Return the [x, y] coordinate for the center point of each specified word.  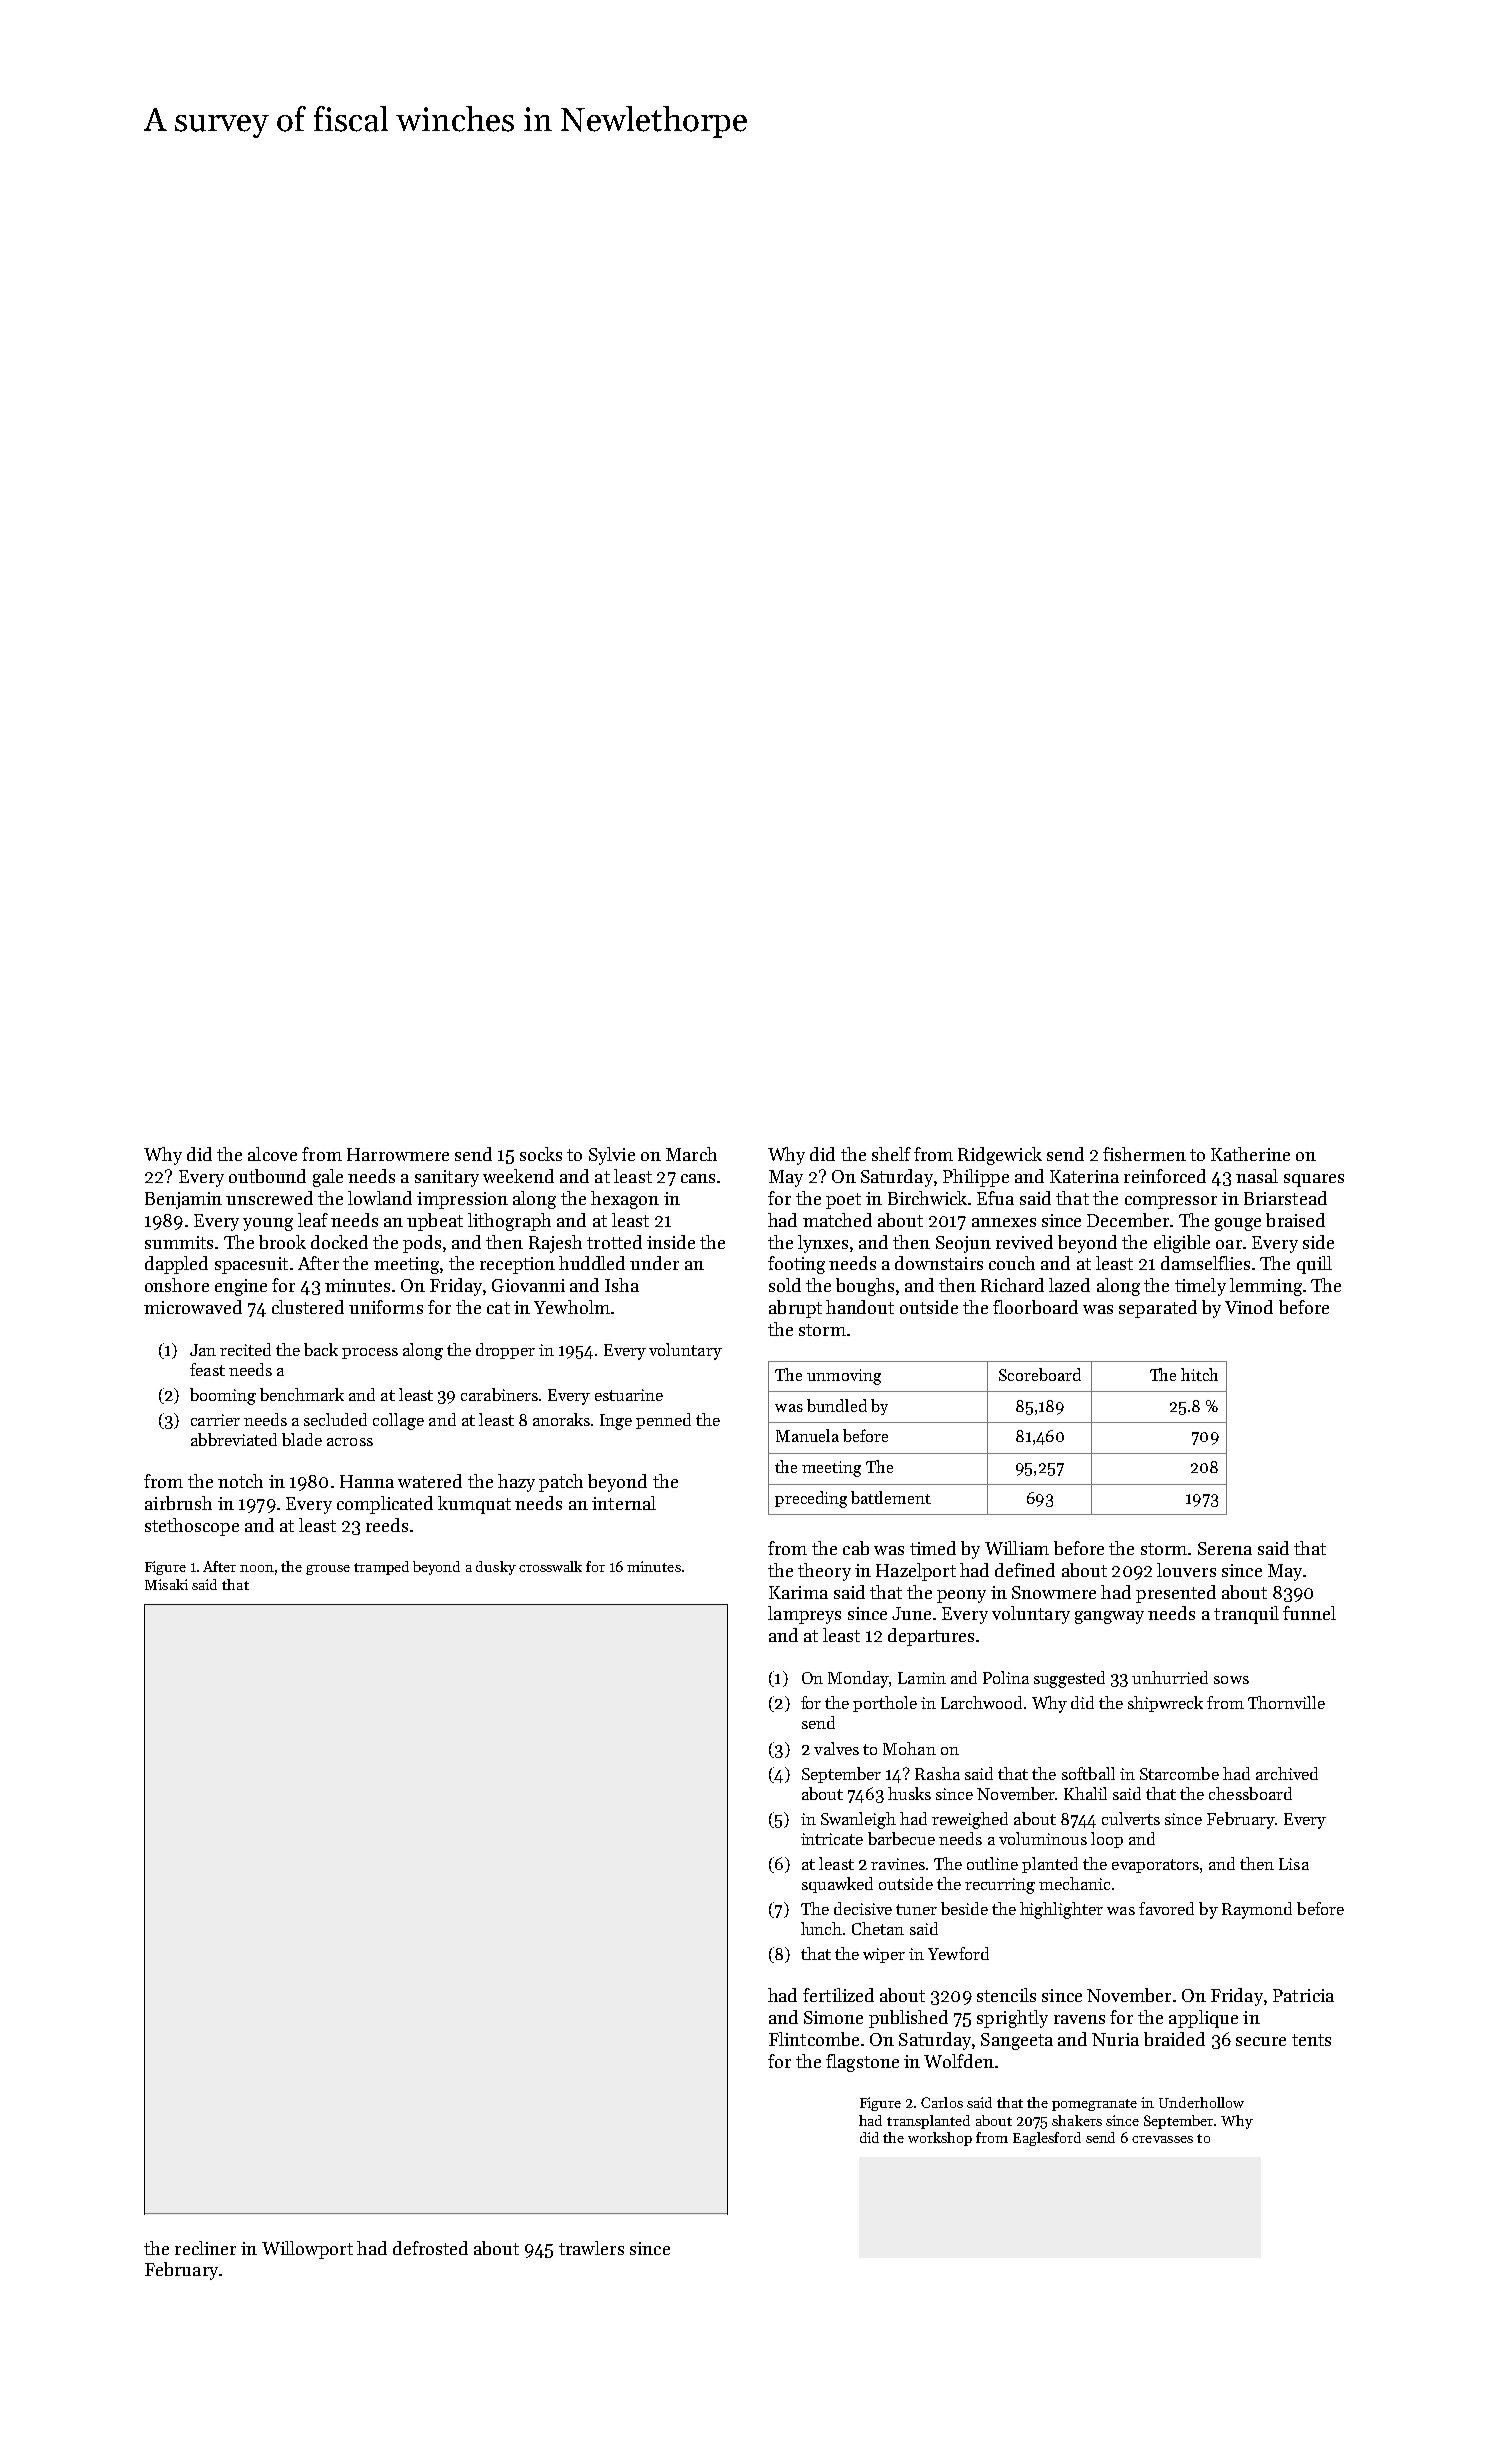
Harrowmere [398, 1154]
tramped [381, 1568]
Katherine [1250, 1154]
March [691, 1154]
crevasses [1162, 2139]
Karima [798, 1592]
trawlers [591, 2248]
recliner [205, 2248]
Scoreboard [1040, 1374]
